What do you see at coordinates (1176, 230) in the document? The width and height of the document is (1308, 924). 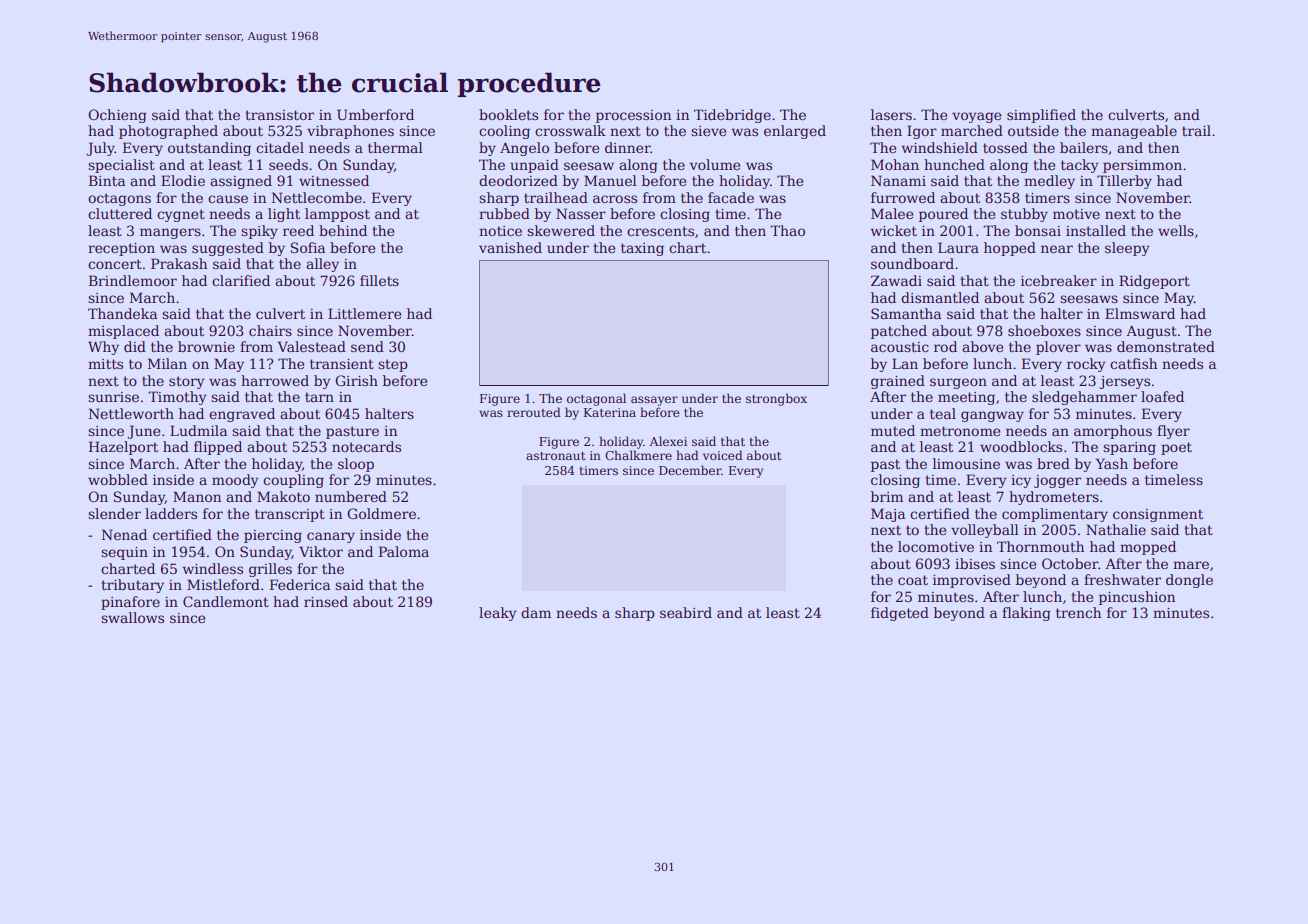 I see `wells` at bounding box center [1176, 230].
